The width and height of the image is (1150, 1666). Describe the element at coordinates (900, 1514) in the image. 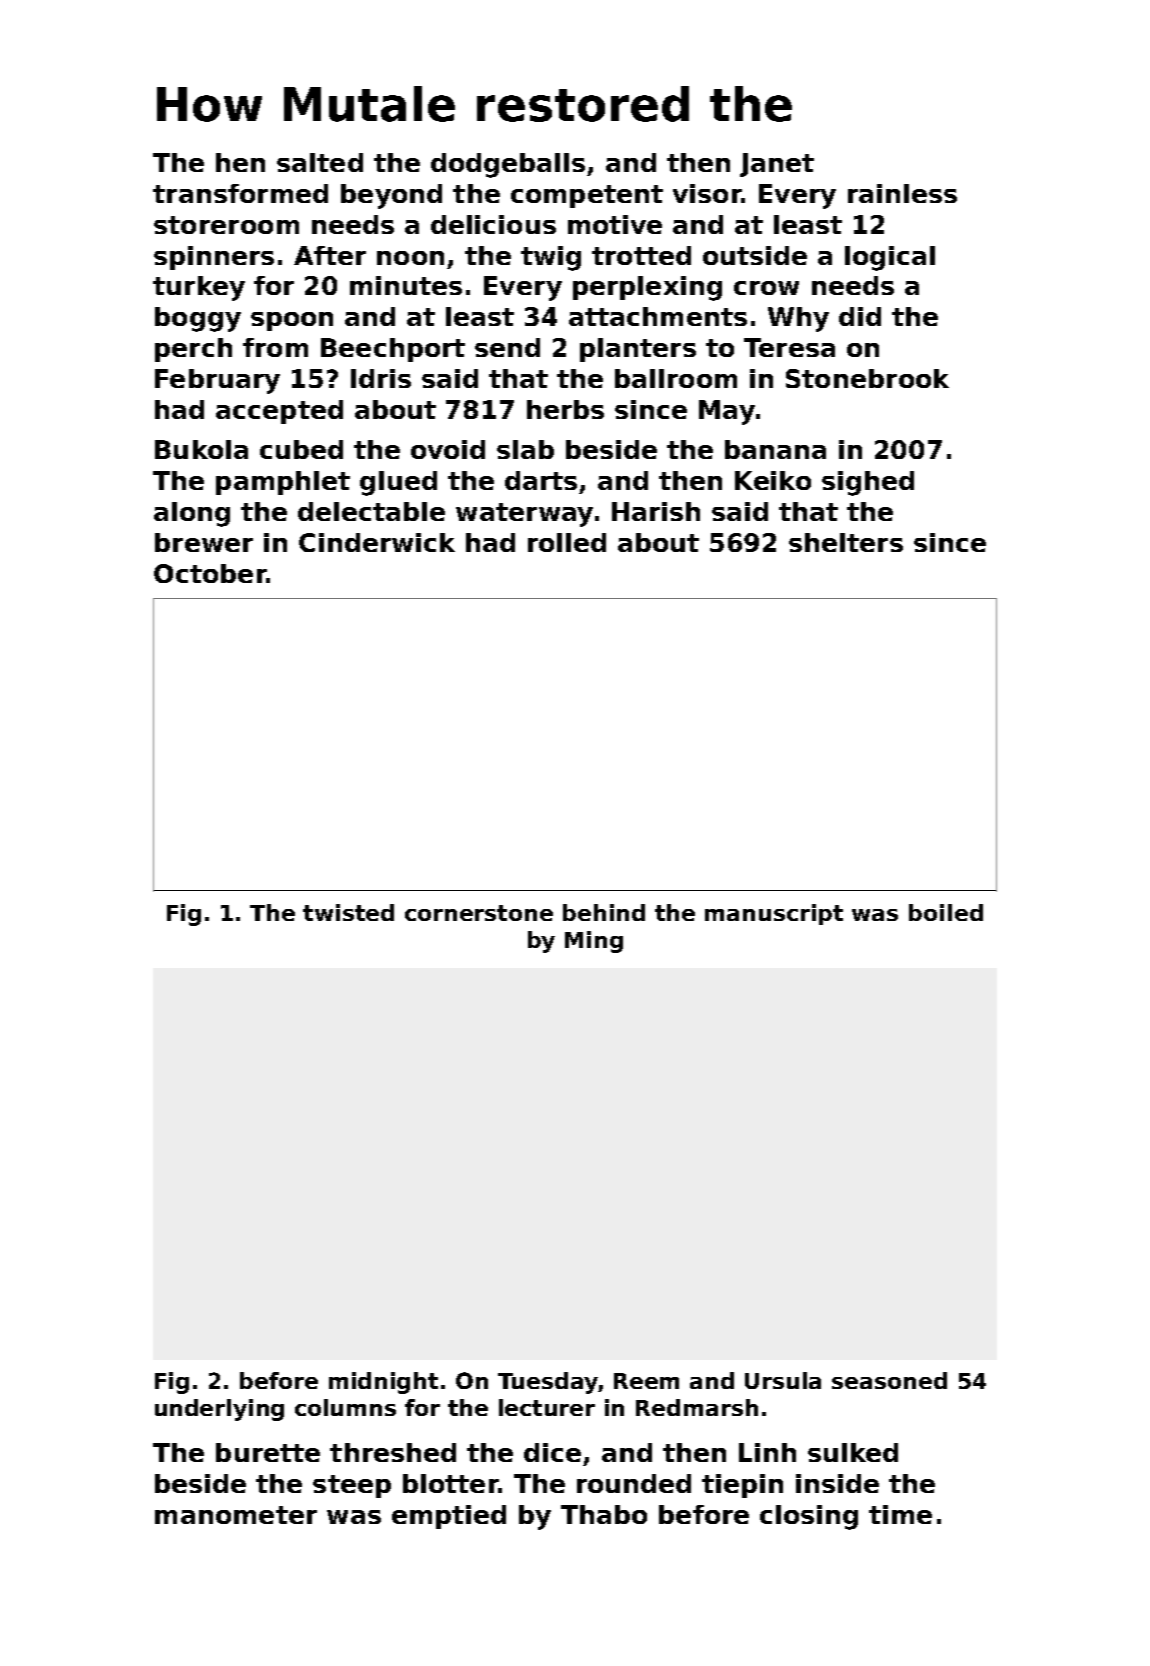

I see `time` at that location.
